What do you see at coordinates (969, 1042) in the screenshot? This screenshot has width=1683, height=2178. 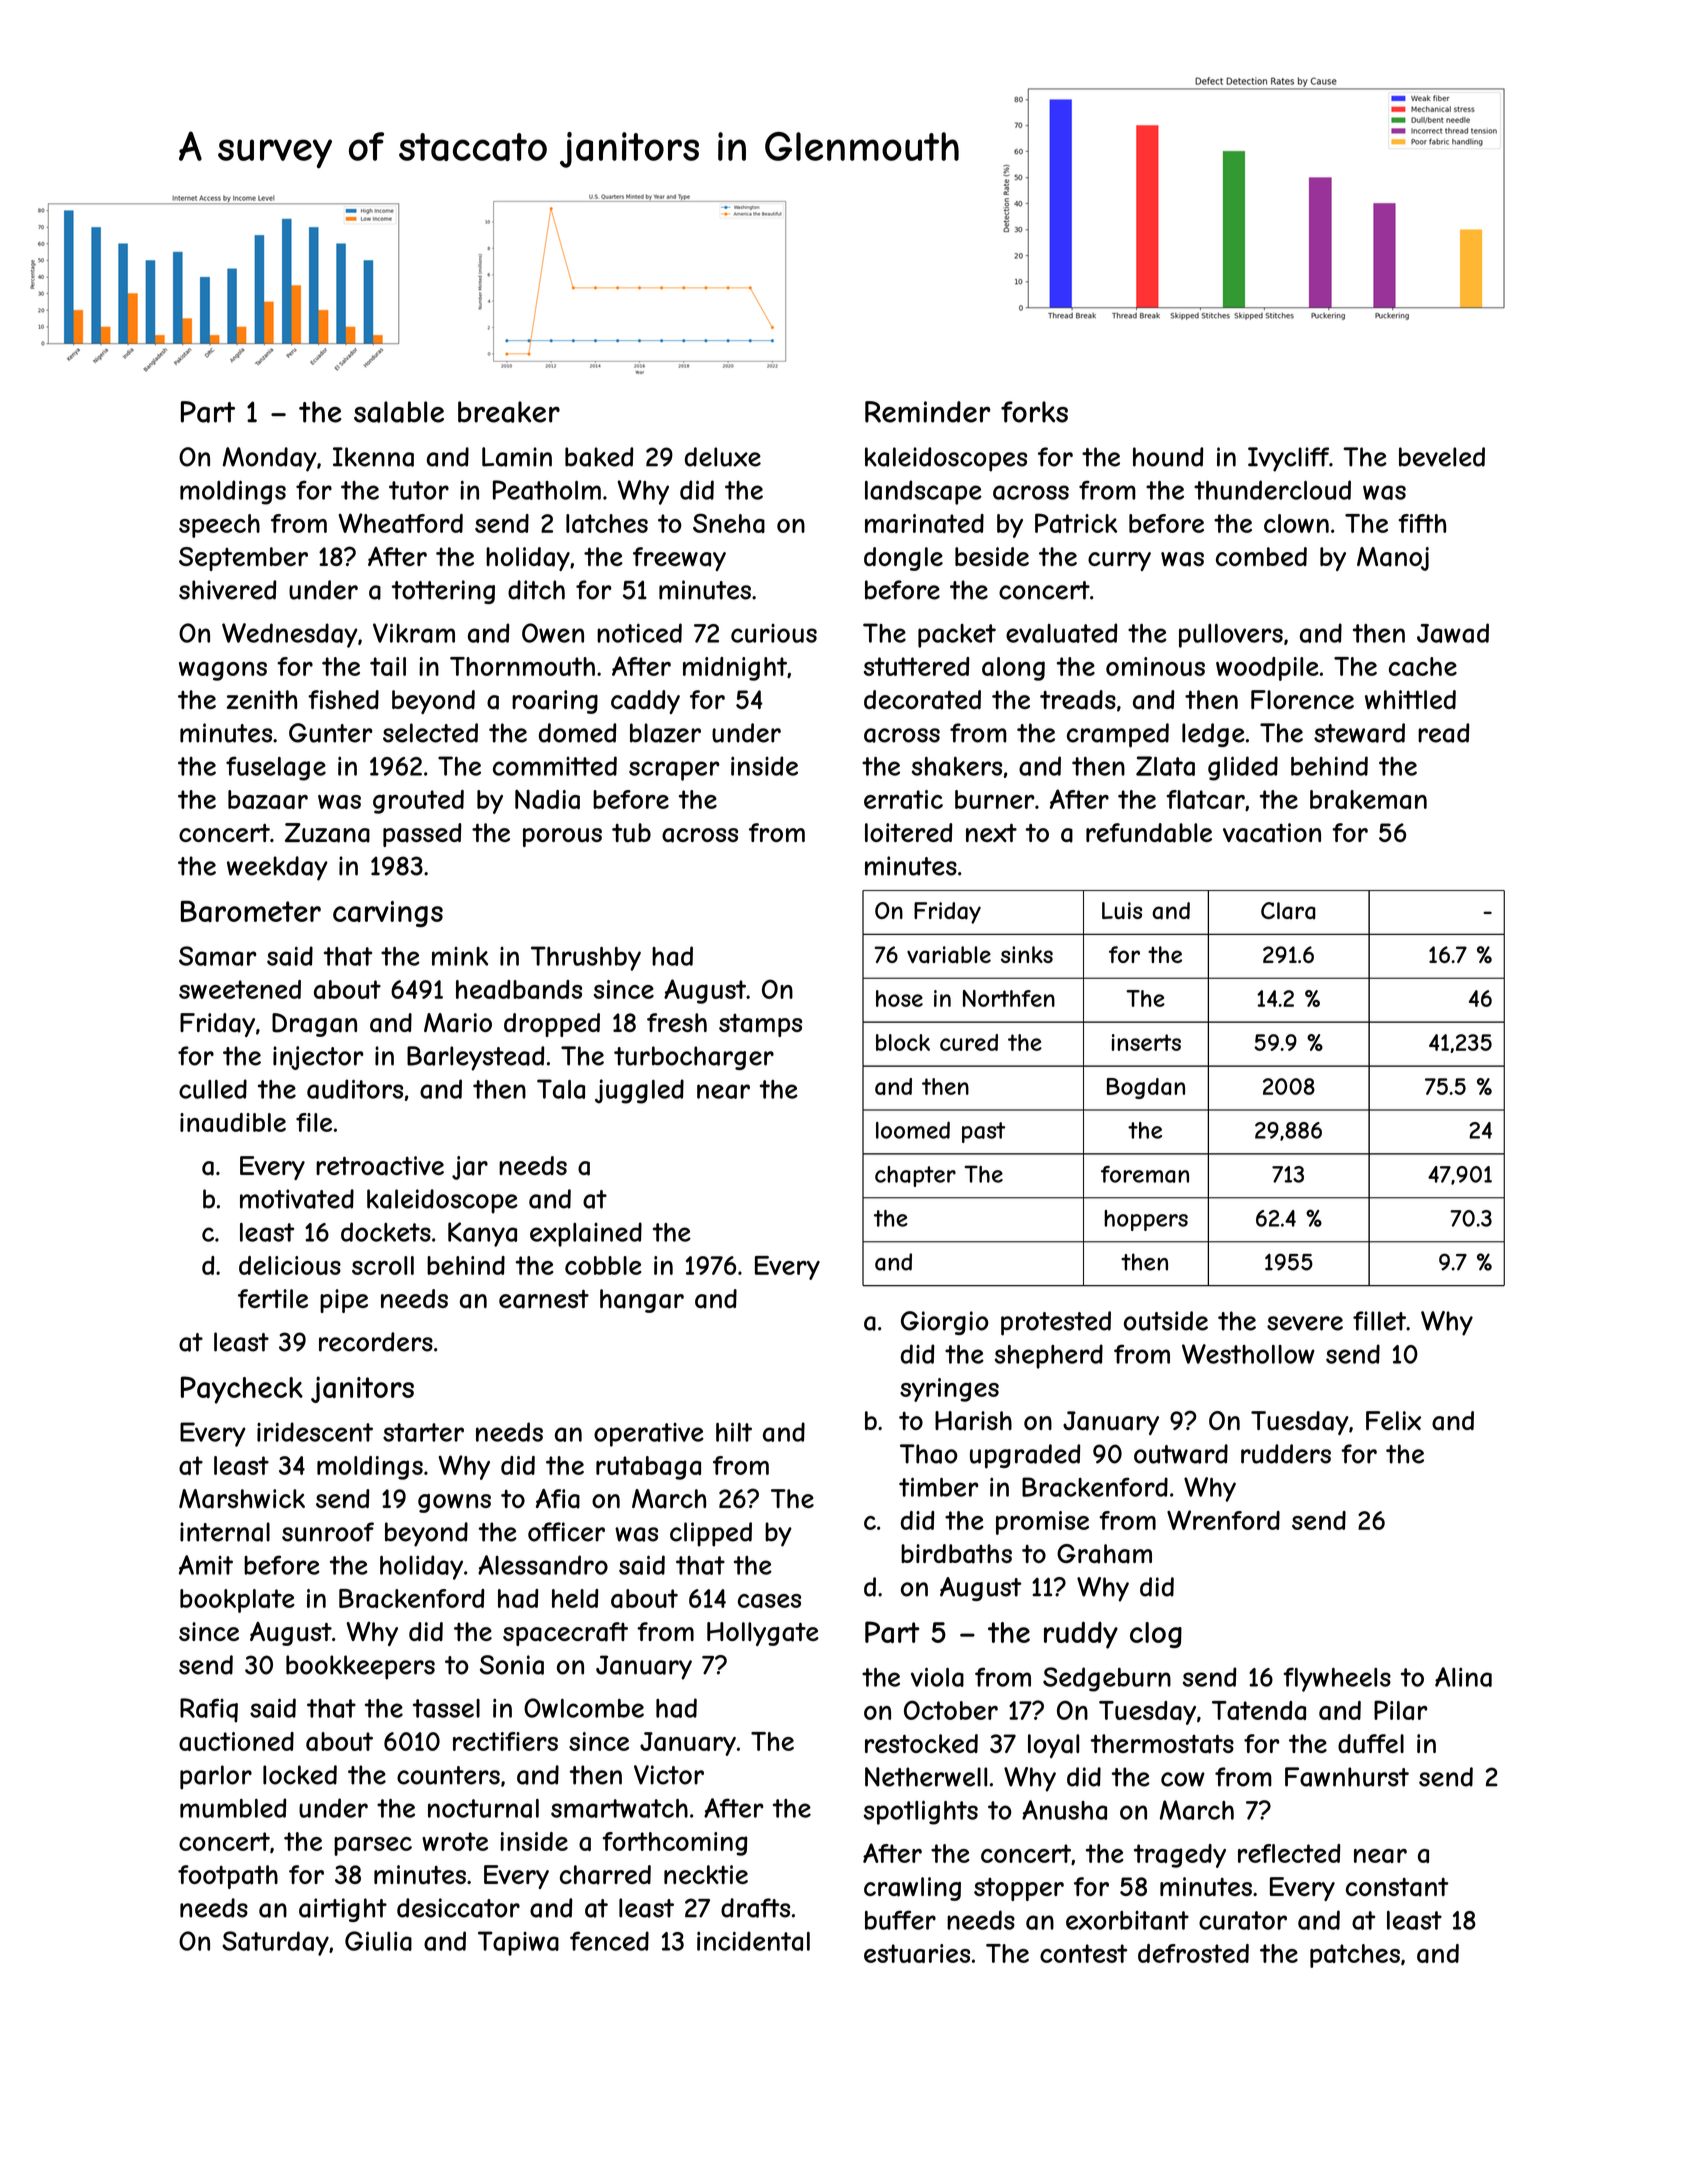 I see `cured` at bounding box center [969, 1042].
